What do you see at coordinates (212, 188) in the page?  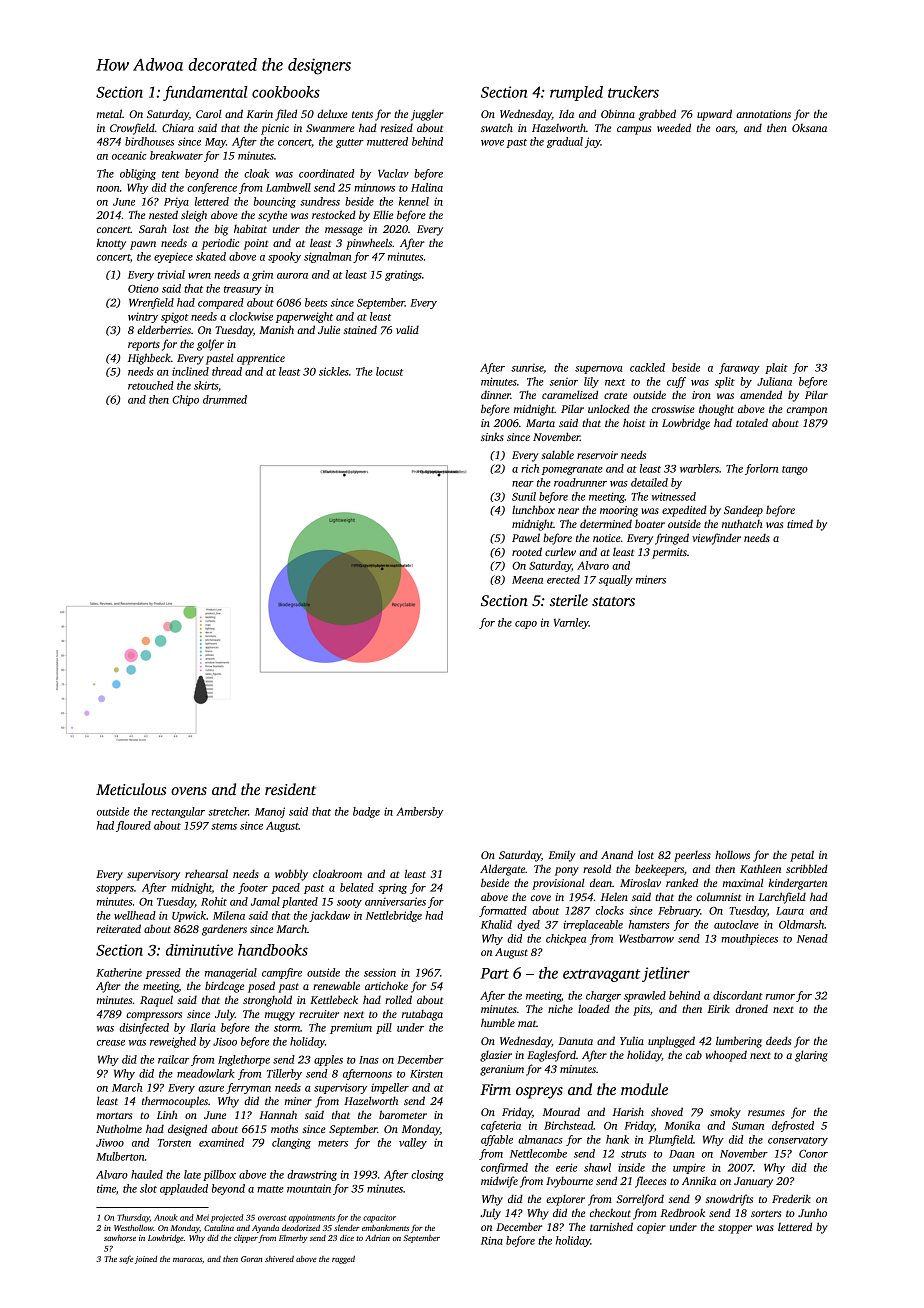 I see `conference` at bounding box center [212, 188].
